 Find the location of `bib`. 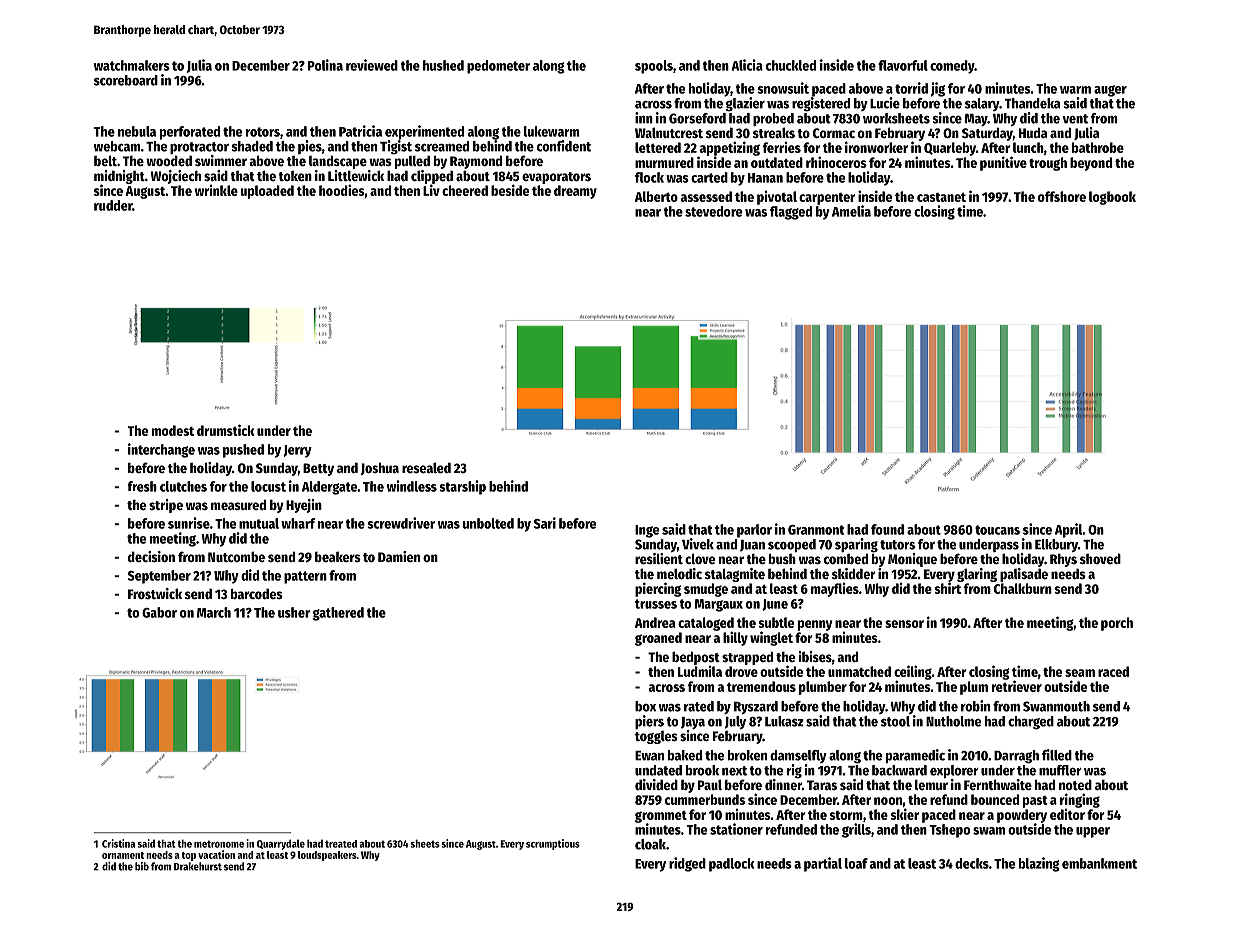

bib is located at coordinates (142, 866).
